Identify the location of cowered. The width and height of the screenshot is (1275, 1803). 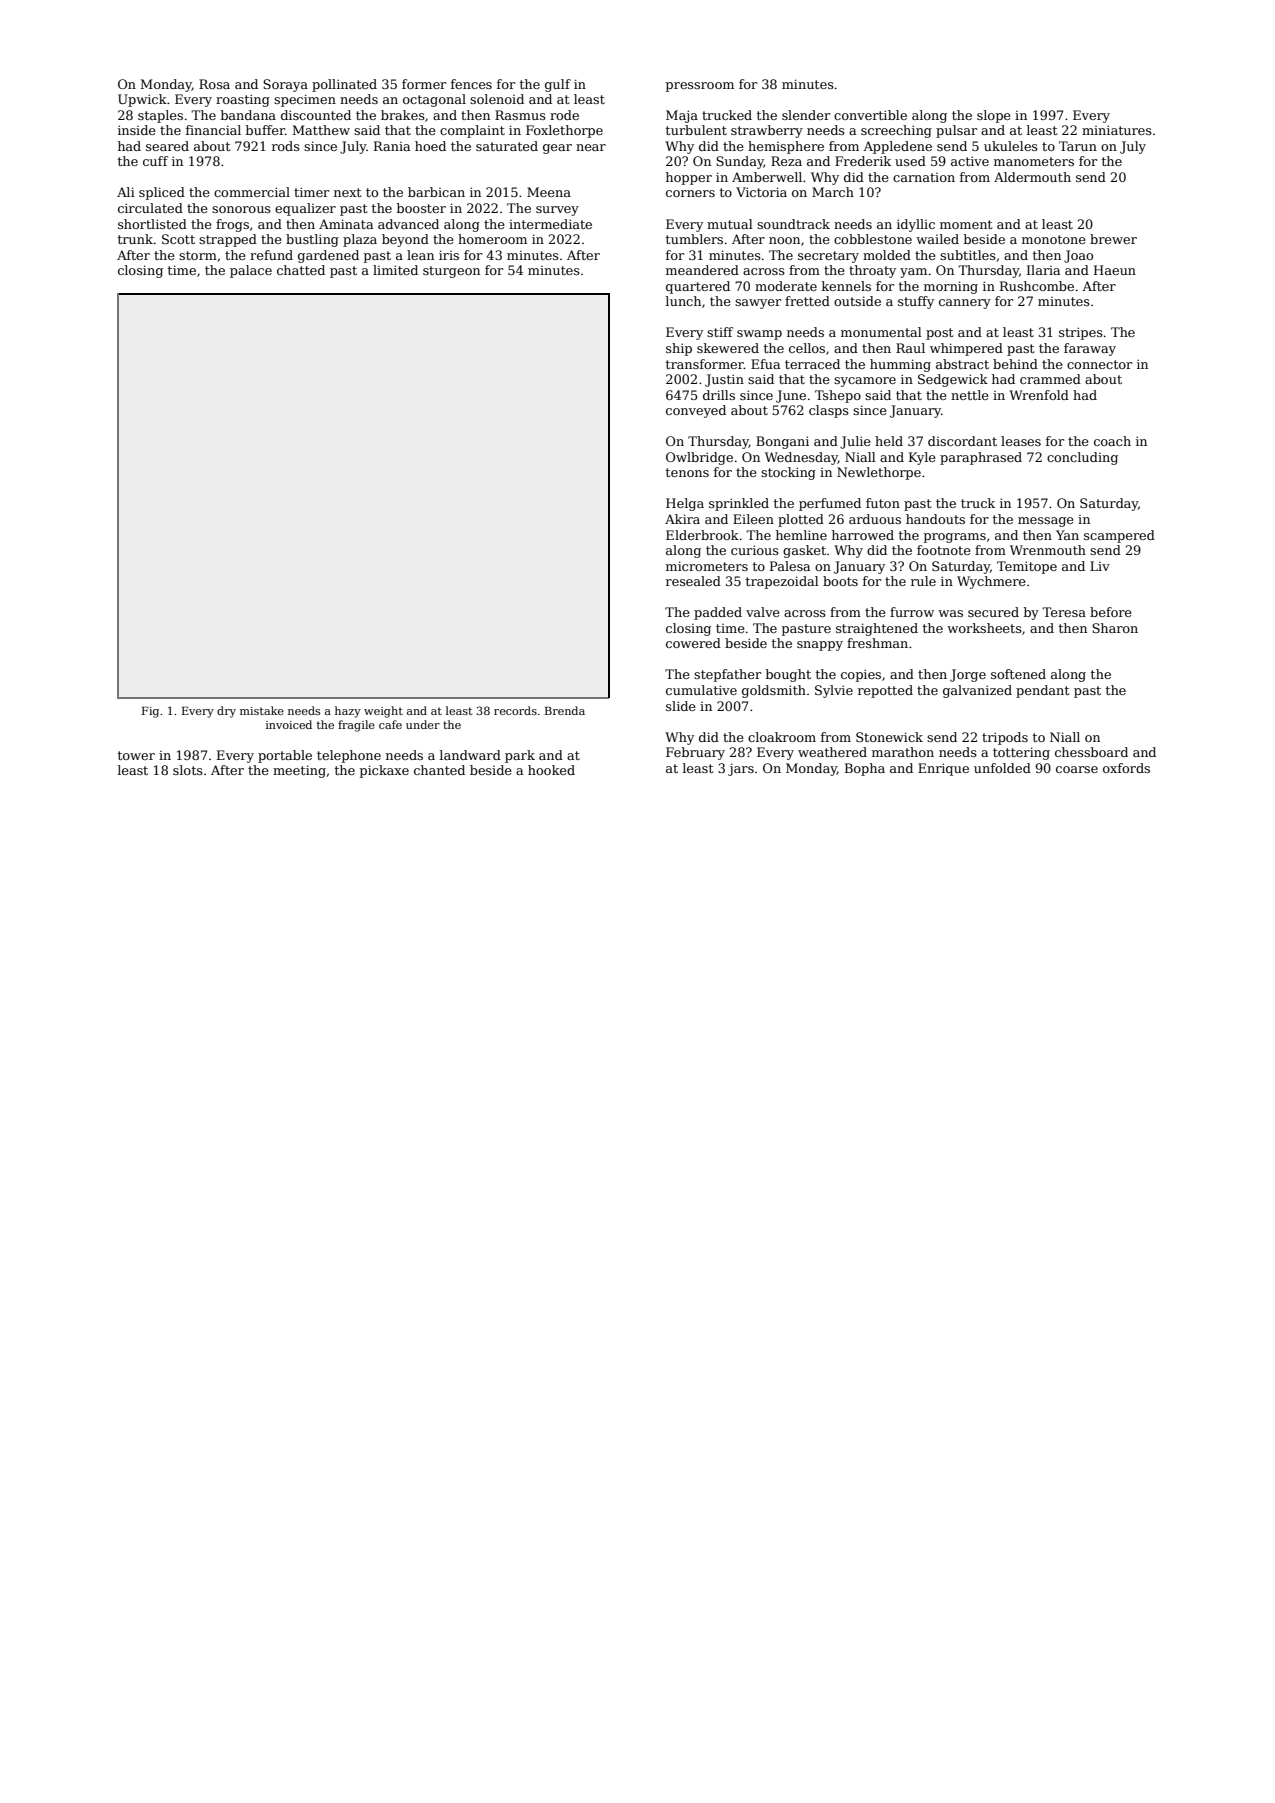
(693, 643).
